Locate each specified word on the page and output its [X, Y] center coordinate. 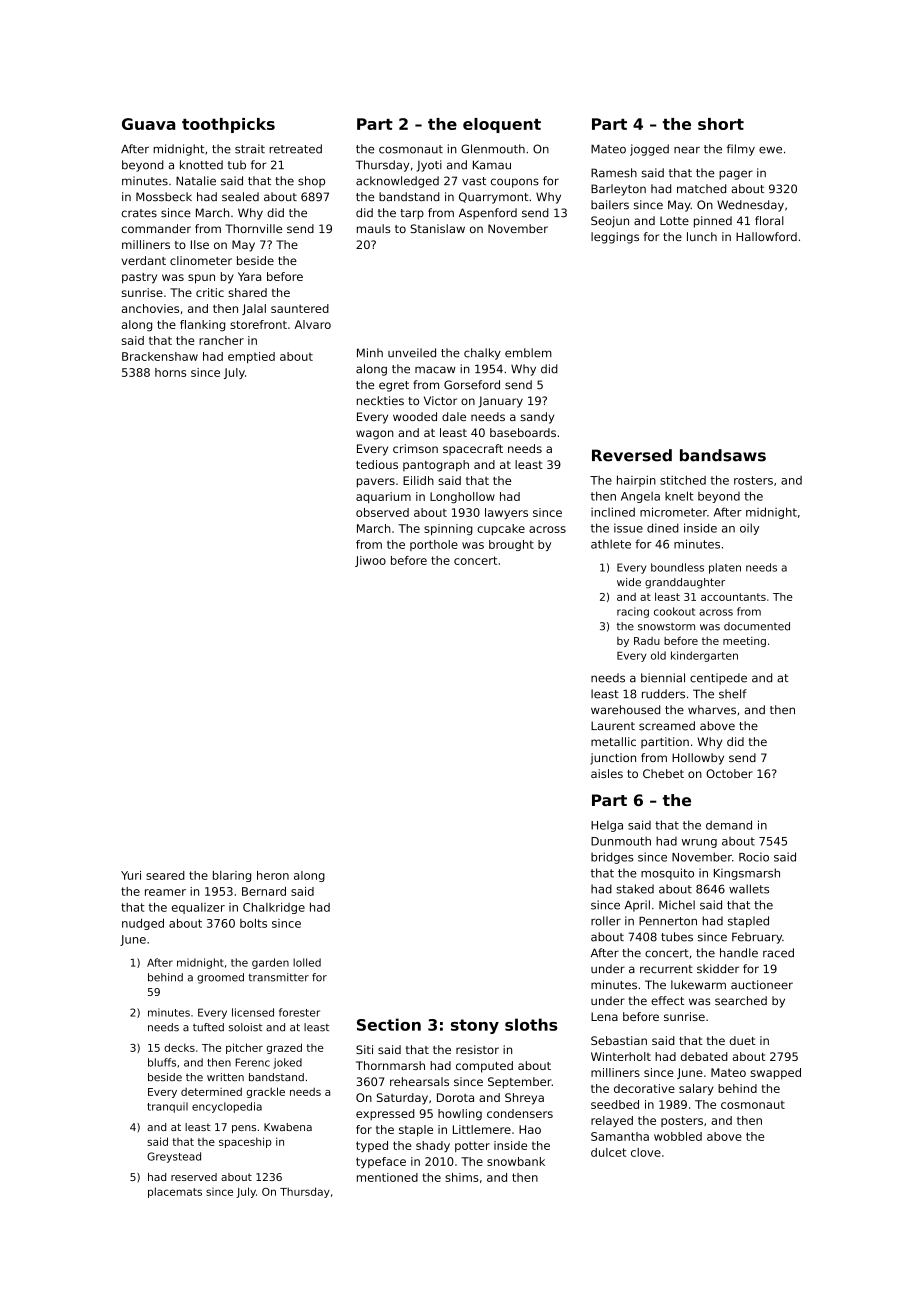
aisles [607, 773]
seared [165, 875]
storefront [258, 324]
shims [462, 1177]
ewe [770, 150]
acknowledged [397, 182]
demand [729, 825]
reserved [194, 1177]
